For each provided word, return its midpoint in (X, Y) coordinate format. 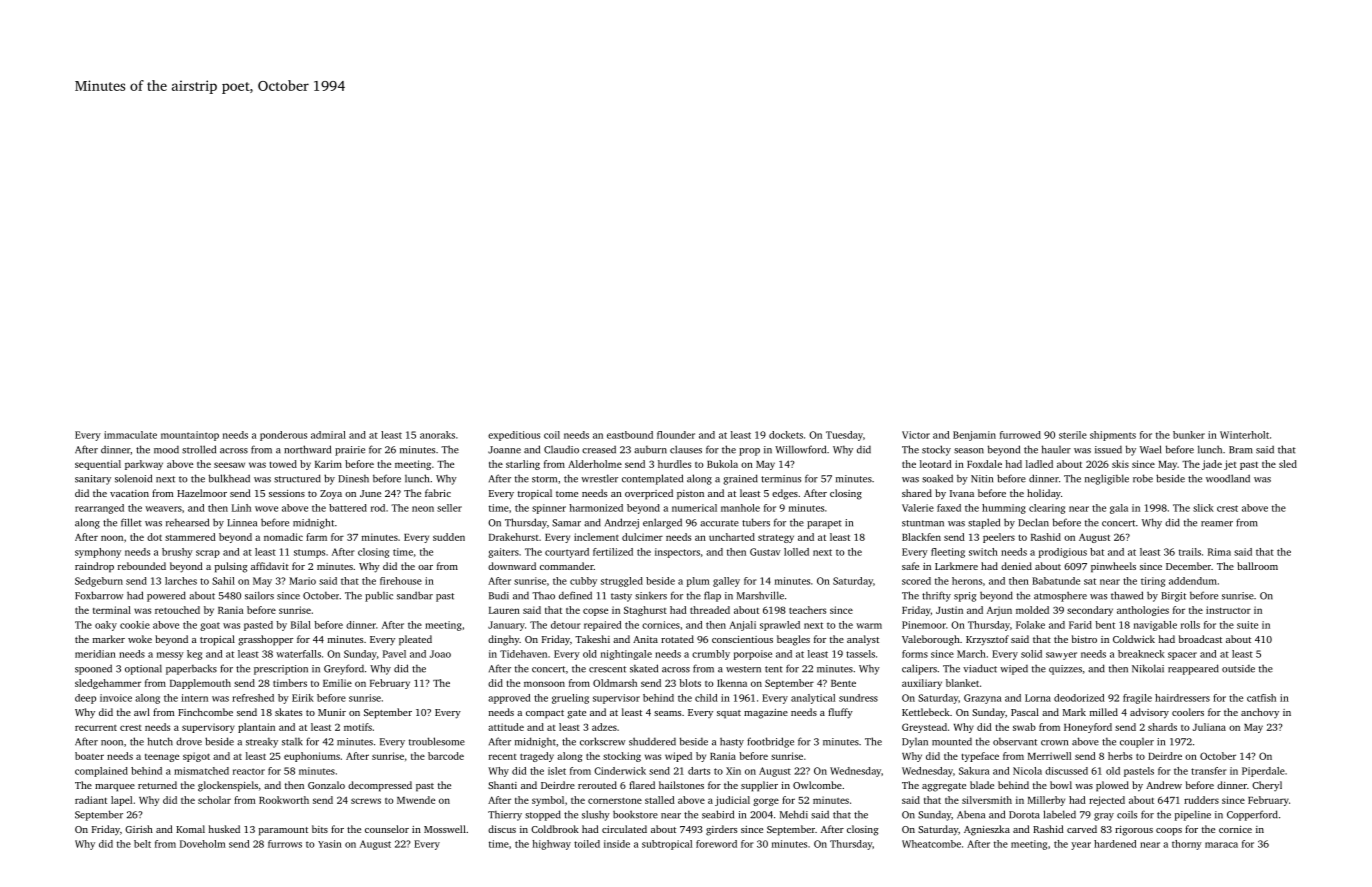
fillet (131, 522)
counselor (387, 829)
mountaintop (190, 436)
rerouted (597, 785)
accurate (719, 523)
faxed (949, 508)
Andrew (1164, 785)
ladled (1039, 464)
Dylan (915, 743)
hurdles (674, 464)
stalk (292, 742)
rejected (1107, 801)
